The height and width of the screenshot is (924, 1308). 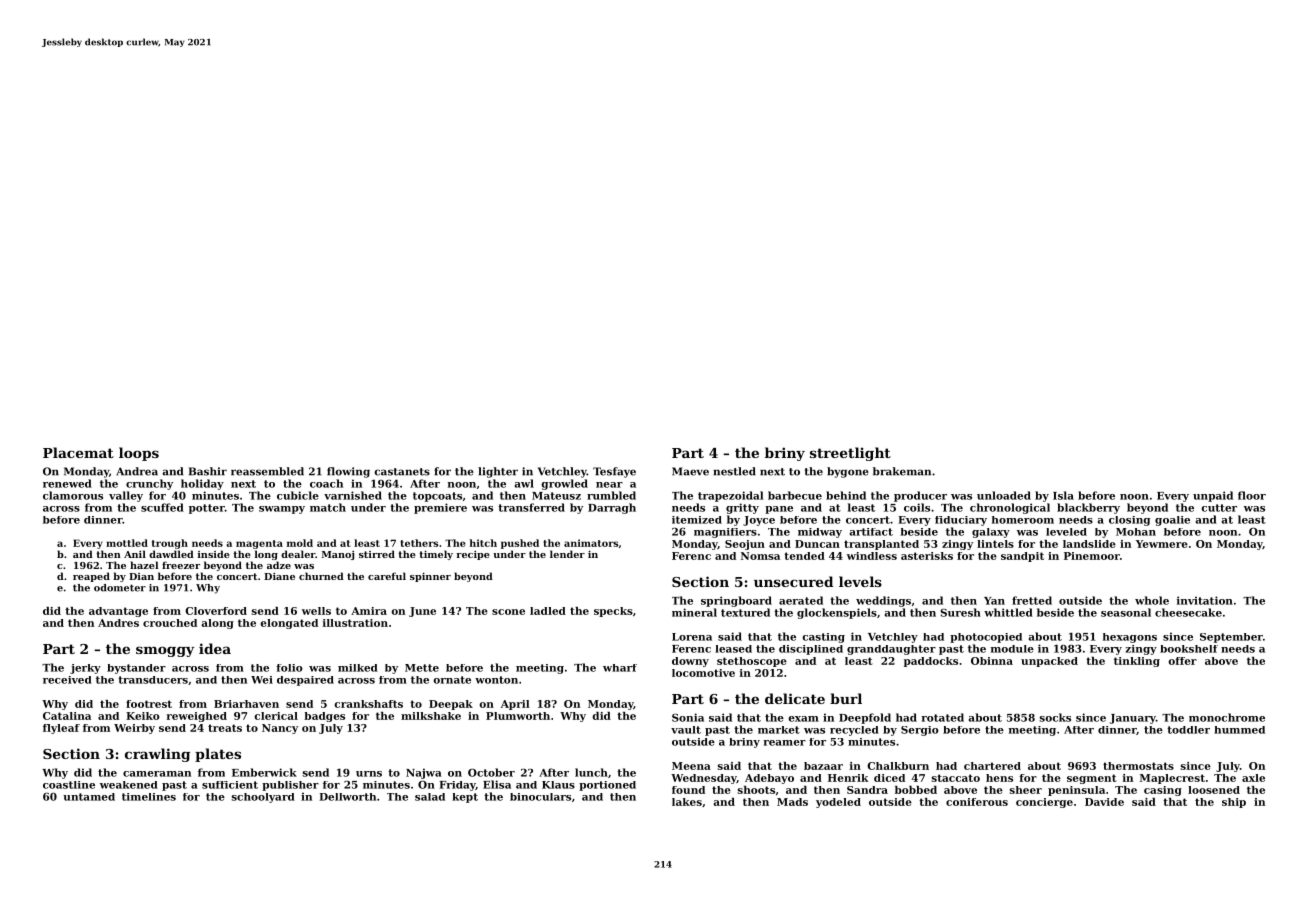 I want to click on flowing, so click(x=348, y=472).
